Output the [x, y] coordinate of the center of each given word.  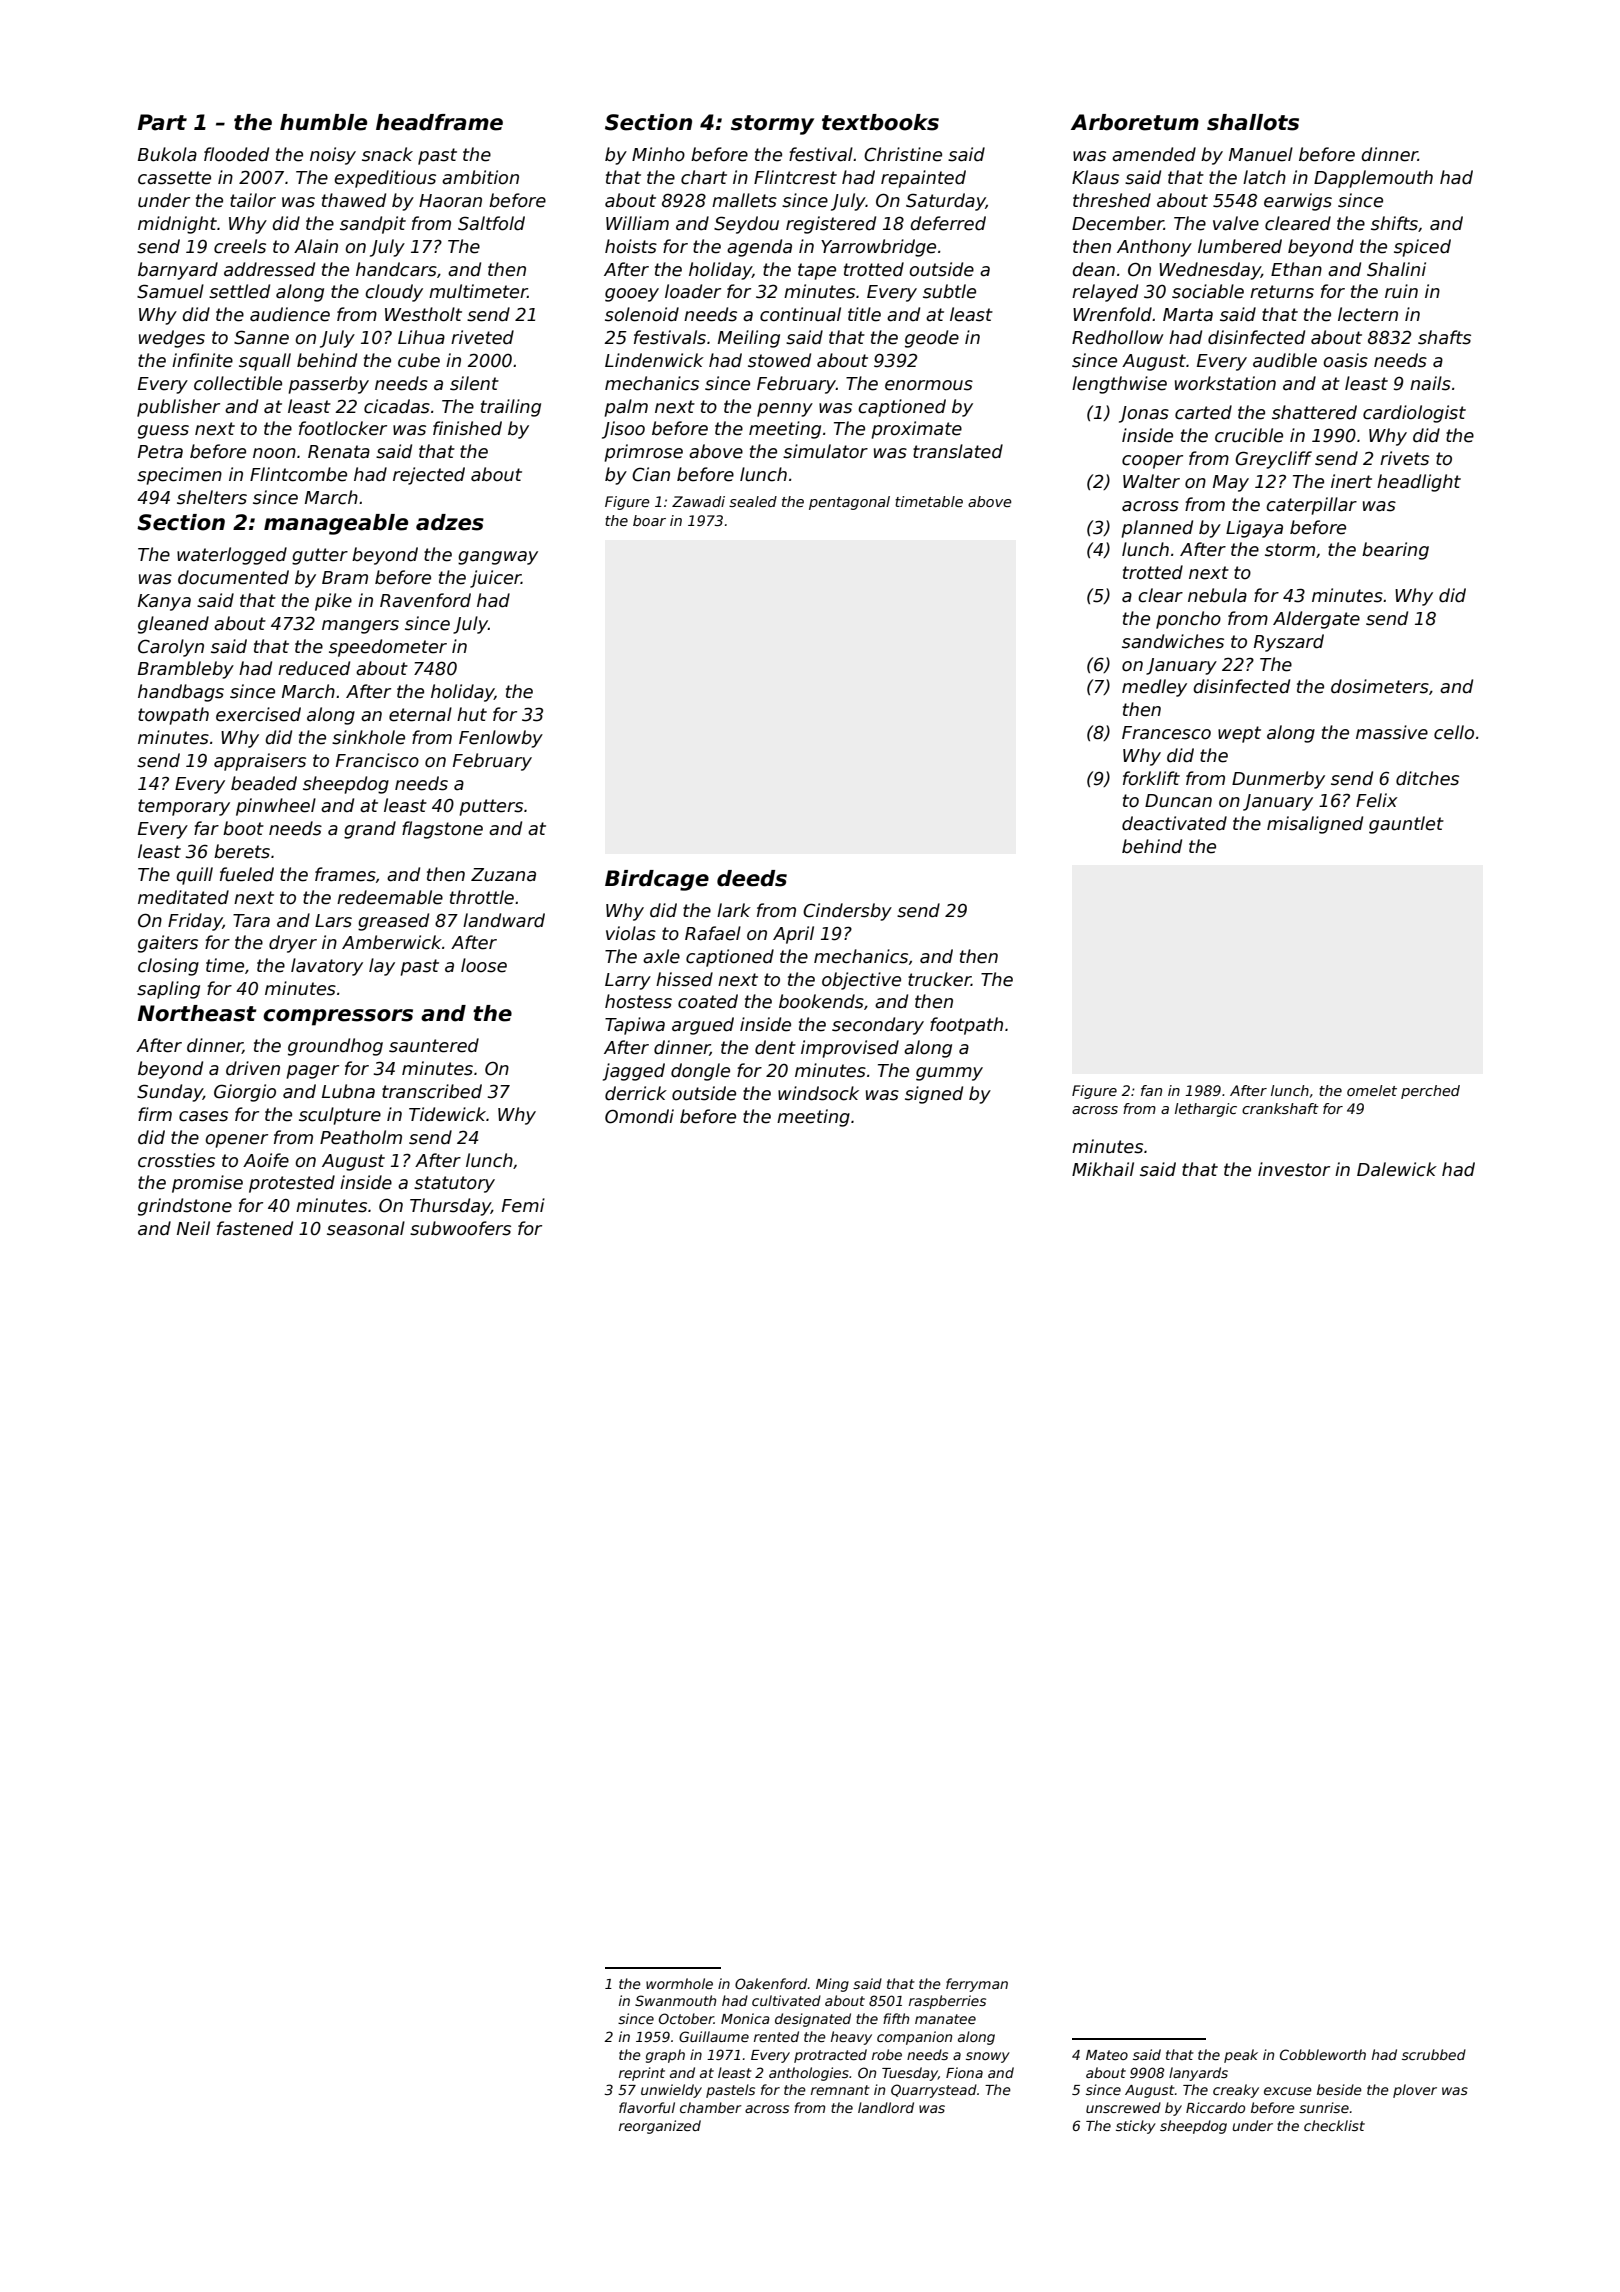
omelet [1372, 1090]
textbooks [880, 122]
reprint [642, 2074]
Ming [832, 1985]
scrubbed [1434, 2054]
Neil [193, 1228]
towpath [173, 716]
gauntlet [1406, 825]
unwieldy [671, 2091]
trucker [939, 979]
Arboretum [1135, 122]
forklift [1151, 778]
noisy [333, 156]
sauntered [434, 1045]
